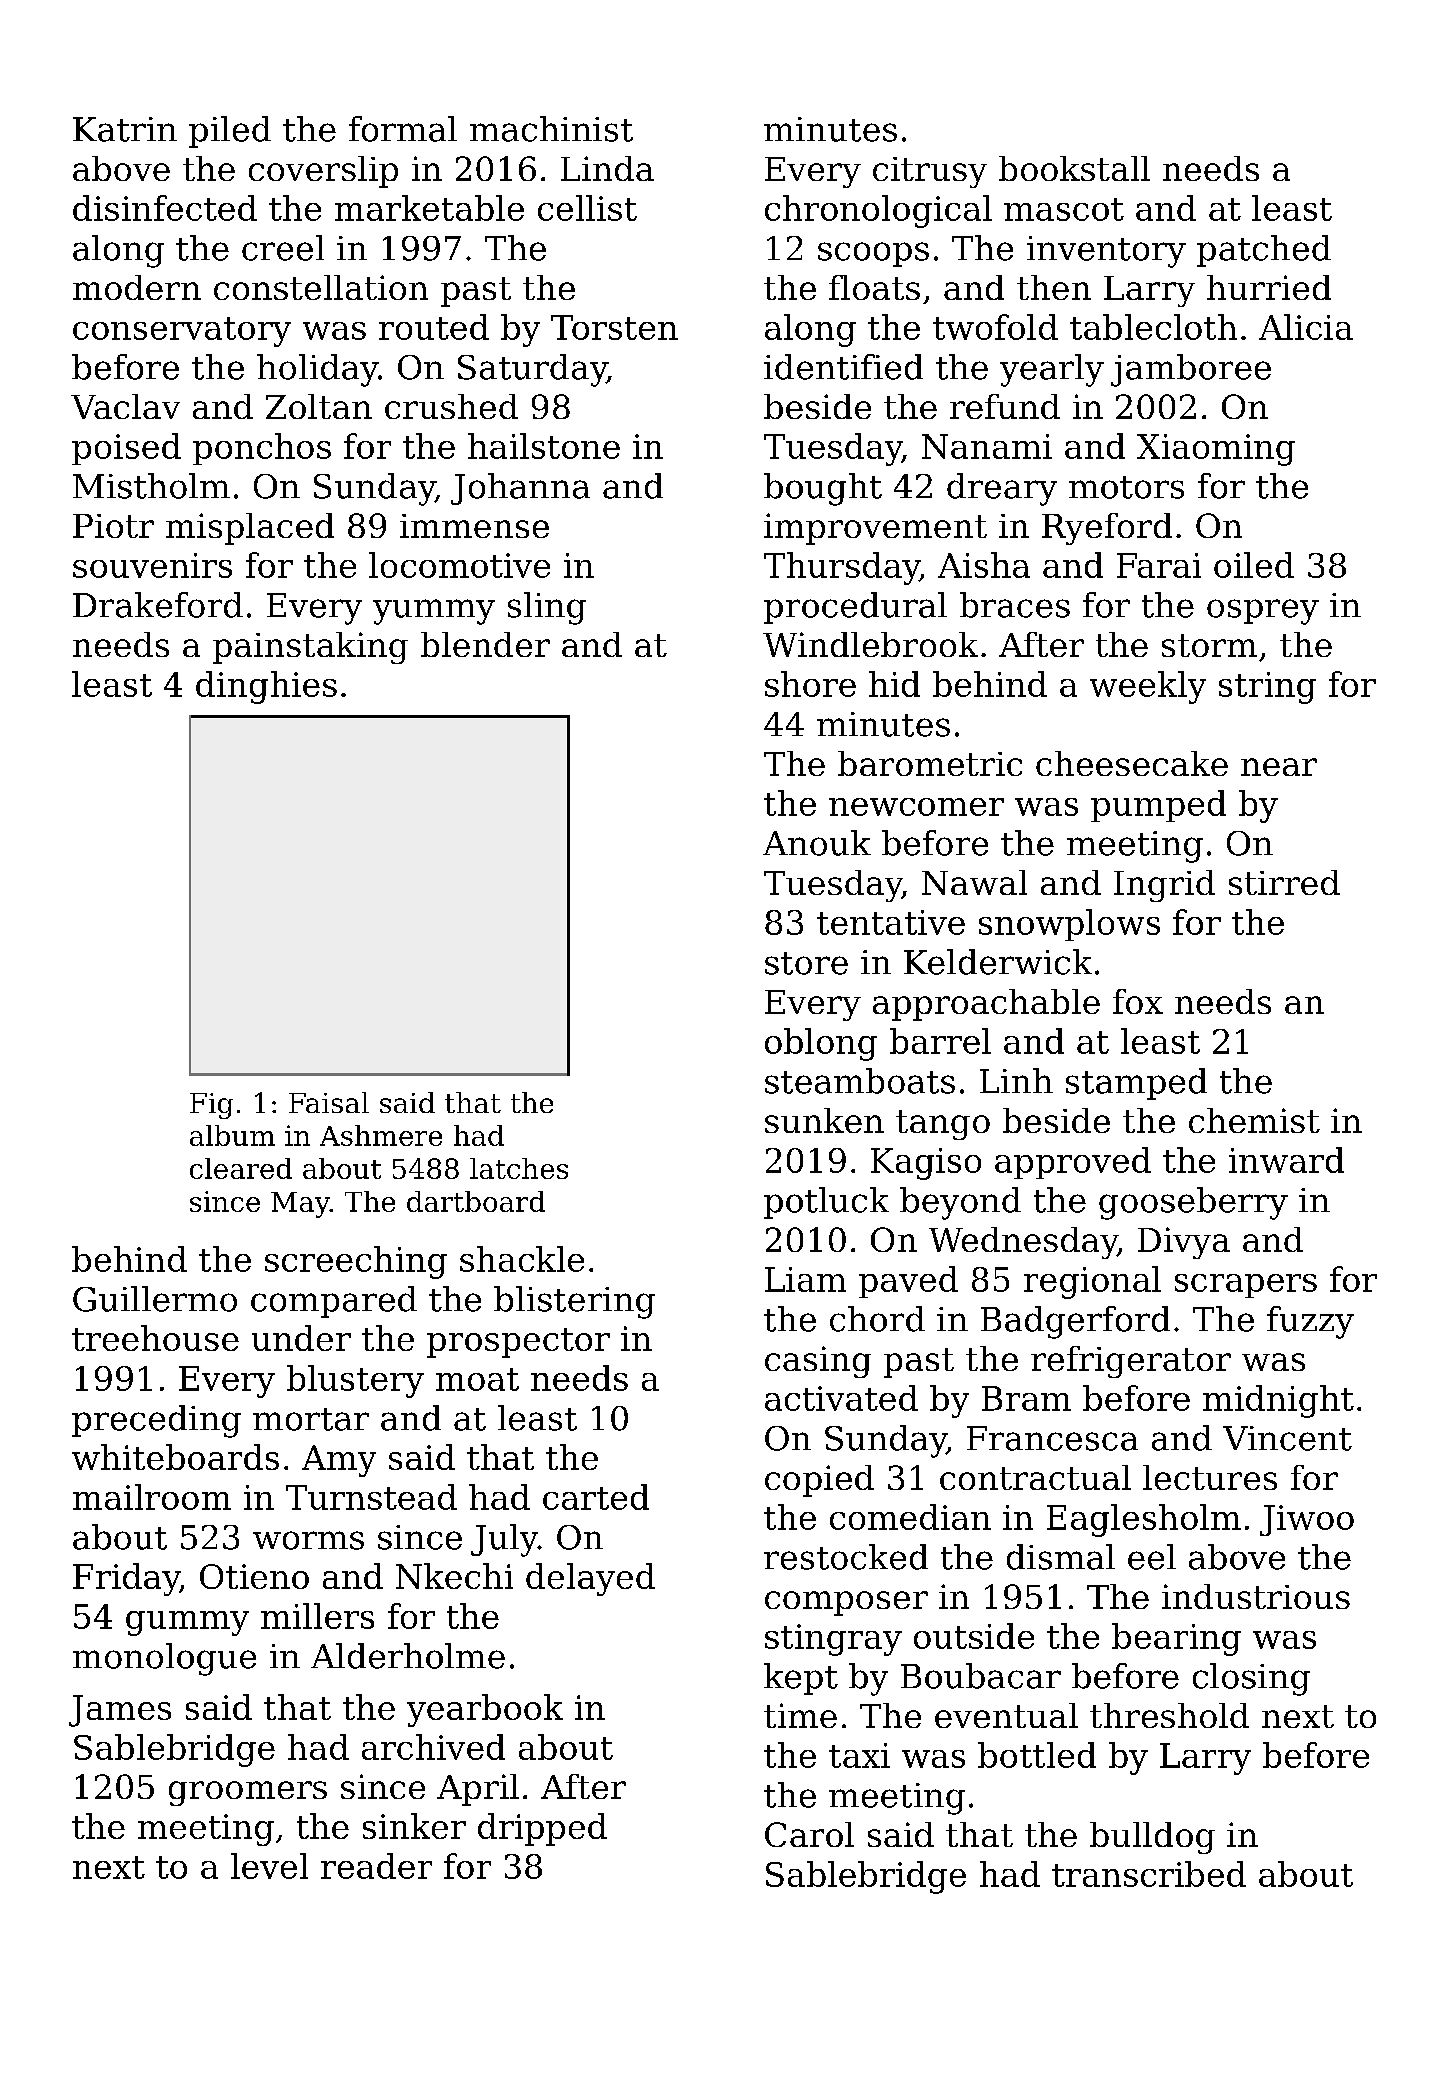 This document has width=1450, height=2100. Describe the element at coordinates (283, 248) in the document. I see `creel` at that location.
